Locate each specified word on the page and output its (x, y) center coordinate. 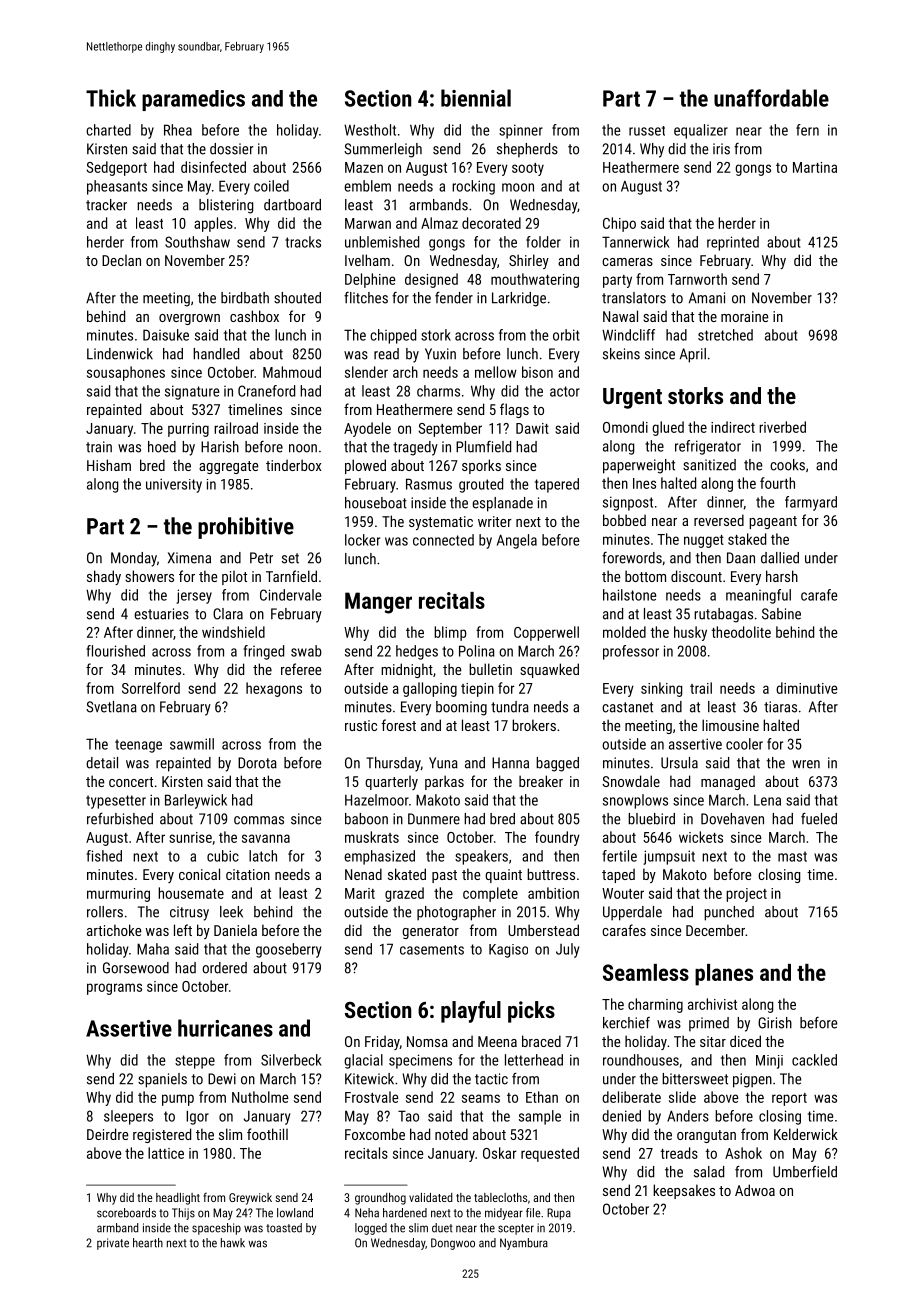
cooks (787, 465)
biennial (476, 98)
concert (131, 782)
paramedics (193, 100)
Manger (378, 603)
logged (371, 1229)
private (113, 1244)
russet (647, 131)
